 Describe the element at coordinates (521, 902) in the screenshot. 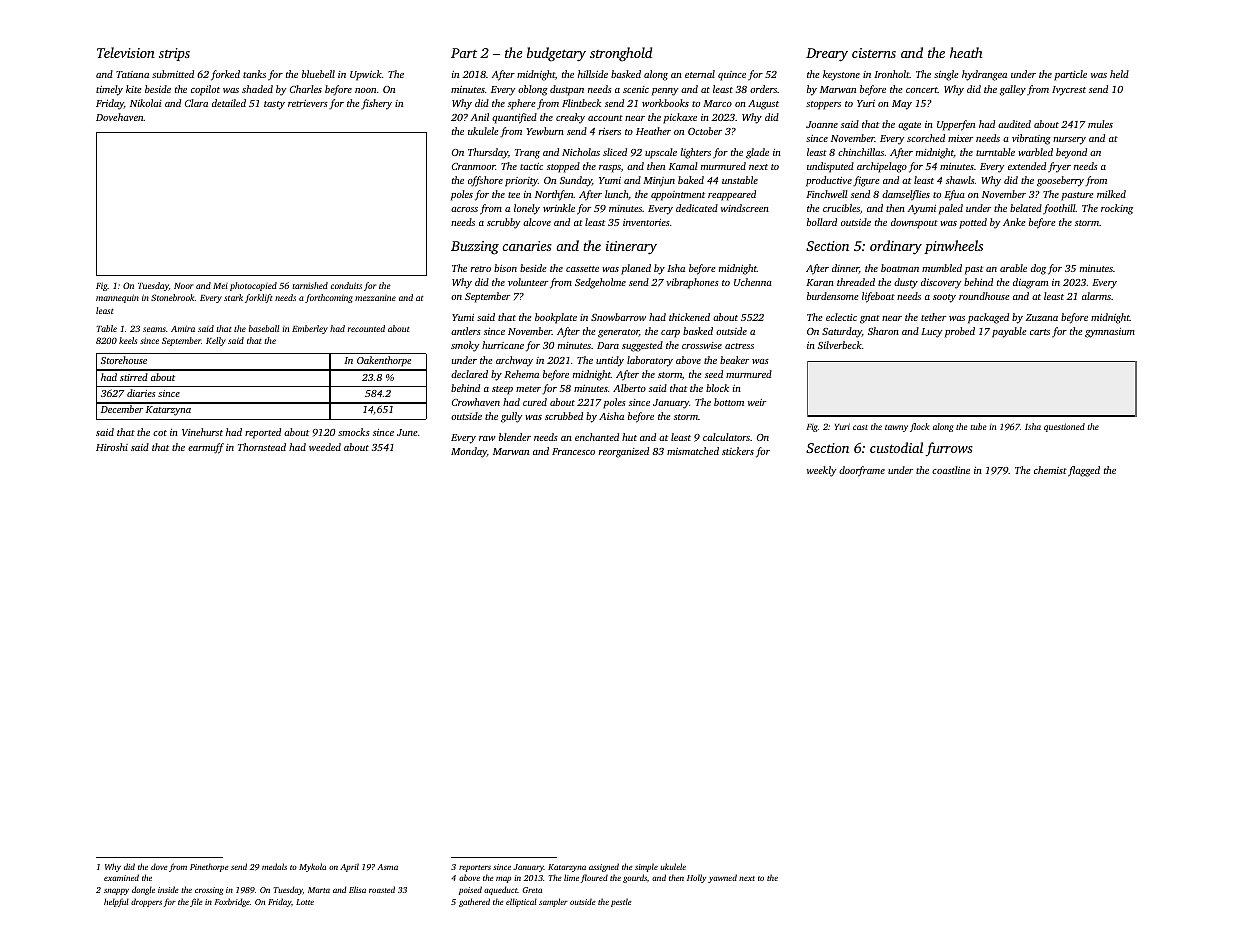

I see `elliptical` at that location.
